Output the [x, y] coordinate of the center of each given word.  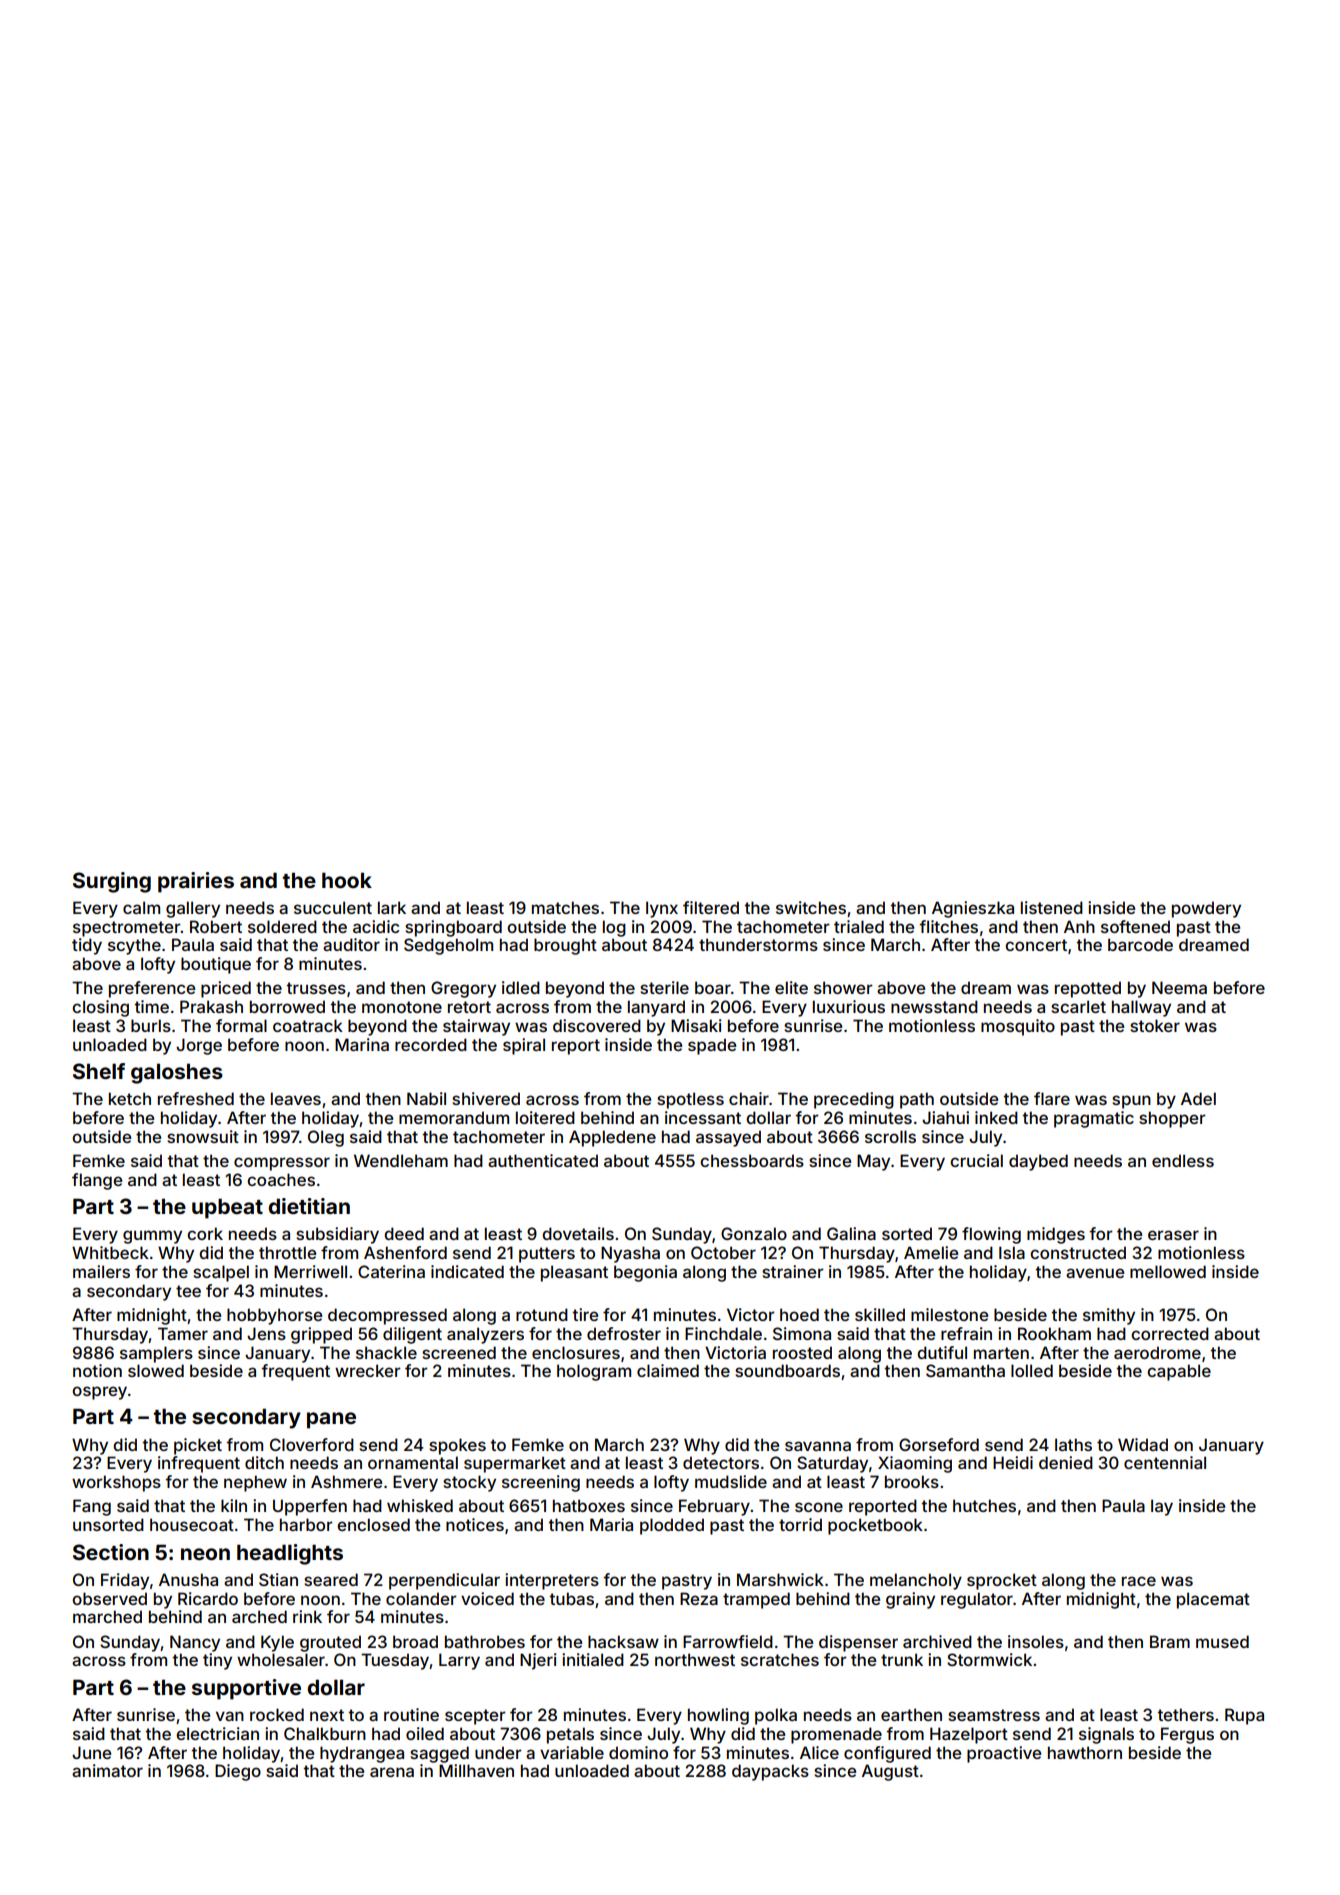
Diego [238, 1772]
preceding [854, 1100]
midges [1056, 1235]
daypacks [770, 1772]
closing [100, 1008]
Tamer [183, 1333]
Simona [802, 1333]
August [890, 1772]
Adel [1198, 1098]
